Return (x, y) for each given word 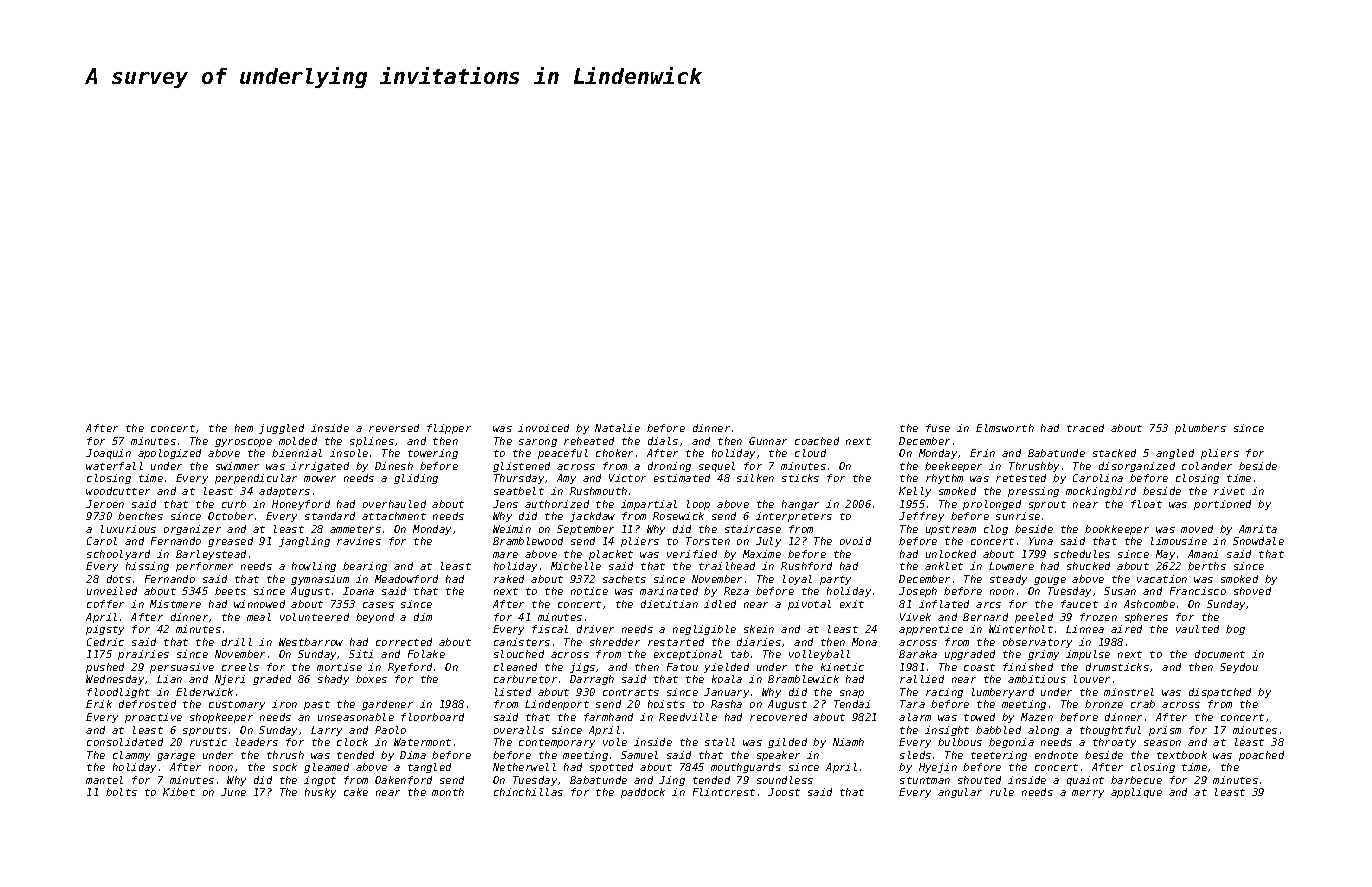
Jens (505, 504)
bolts (121, 792)
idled (720, 604)
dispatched (1220, 693)
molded (298, 441)
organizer (192, 530)
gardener (387, 705)
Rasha (726, 704)
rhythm (944, 479)
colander (1207, 466)
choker (614, 453)
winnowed (259, 604)
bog (1235, 630)
